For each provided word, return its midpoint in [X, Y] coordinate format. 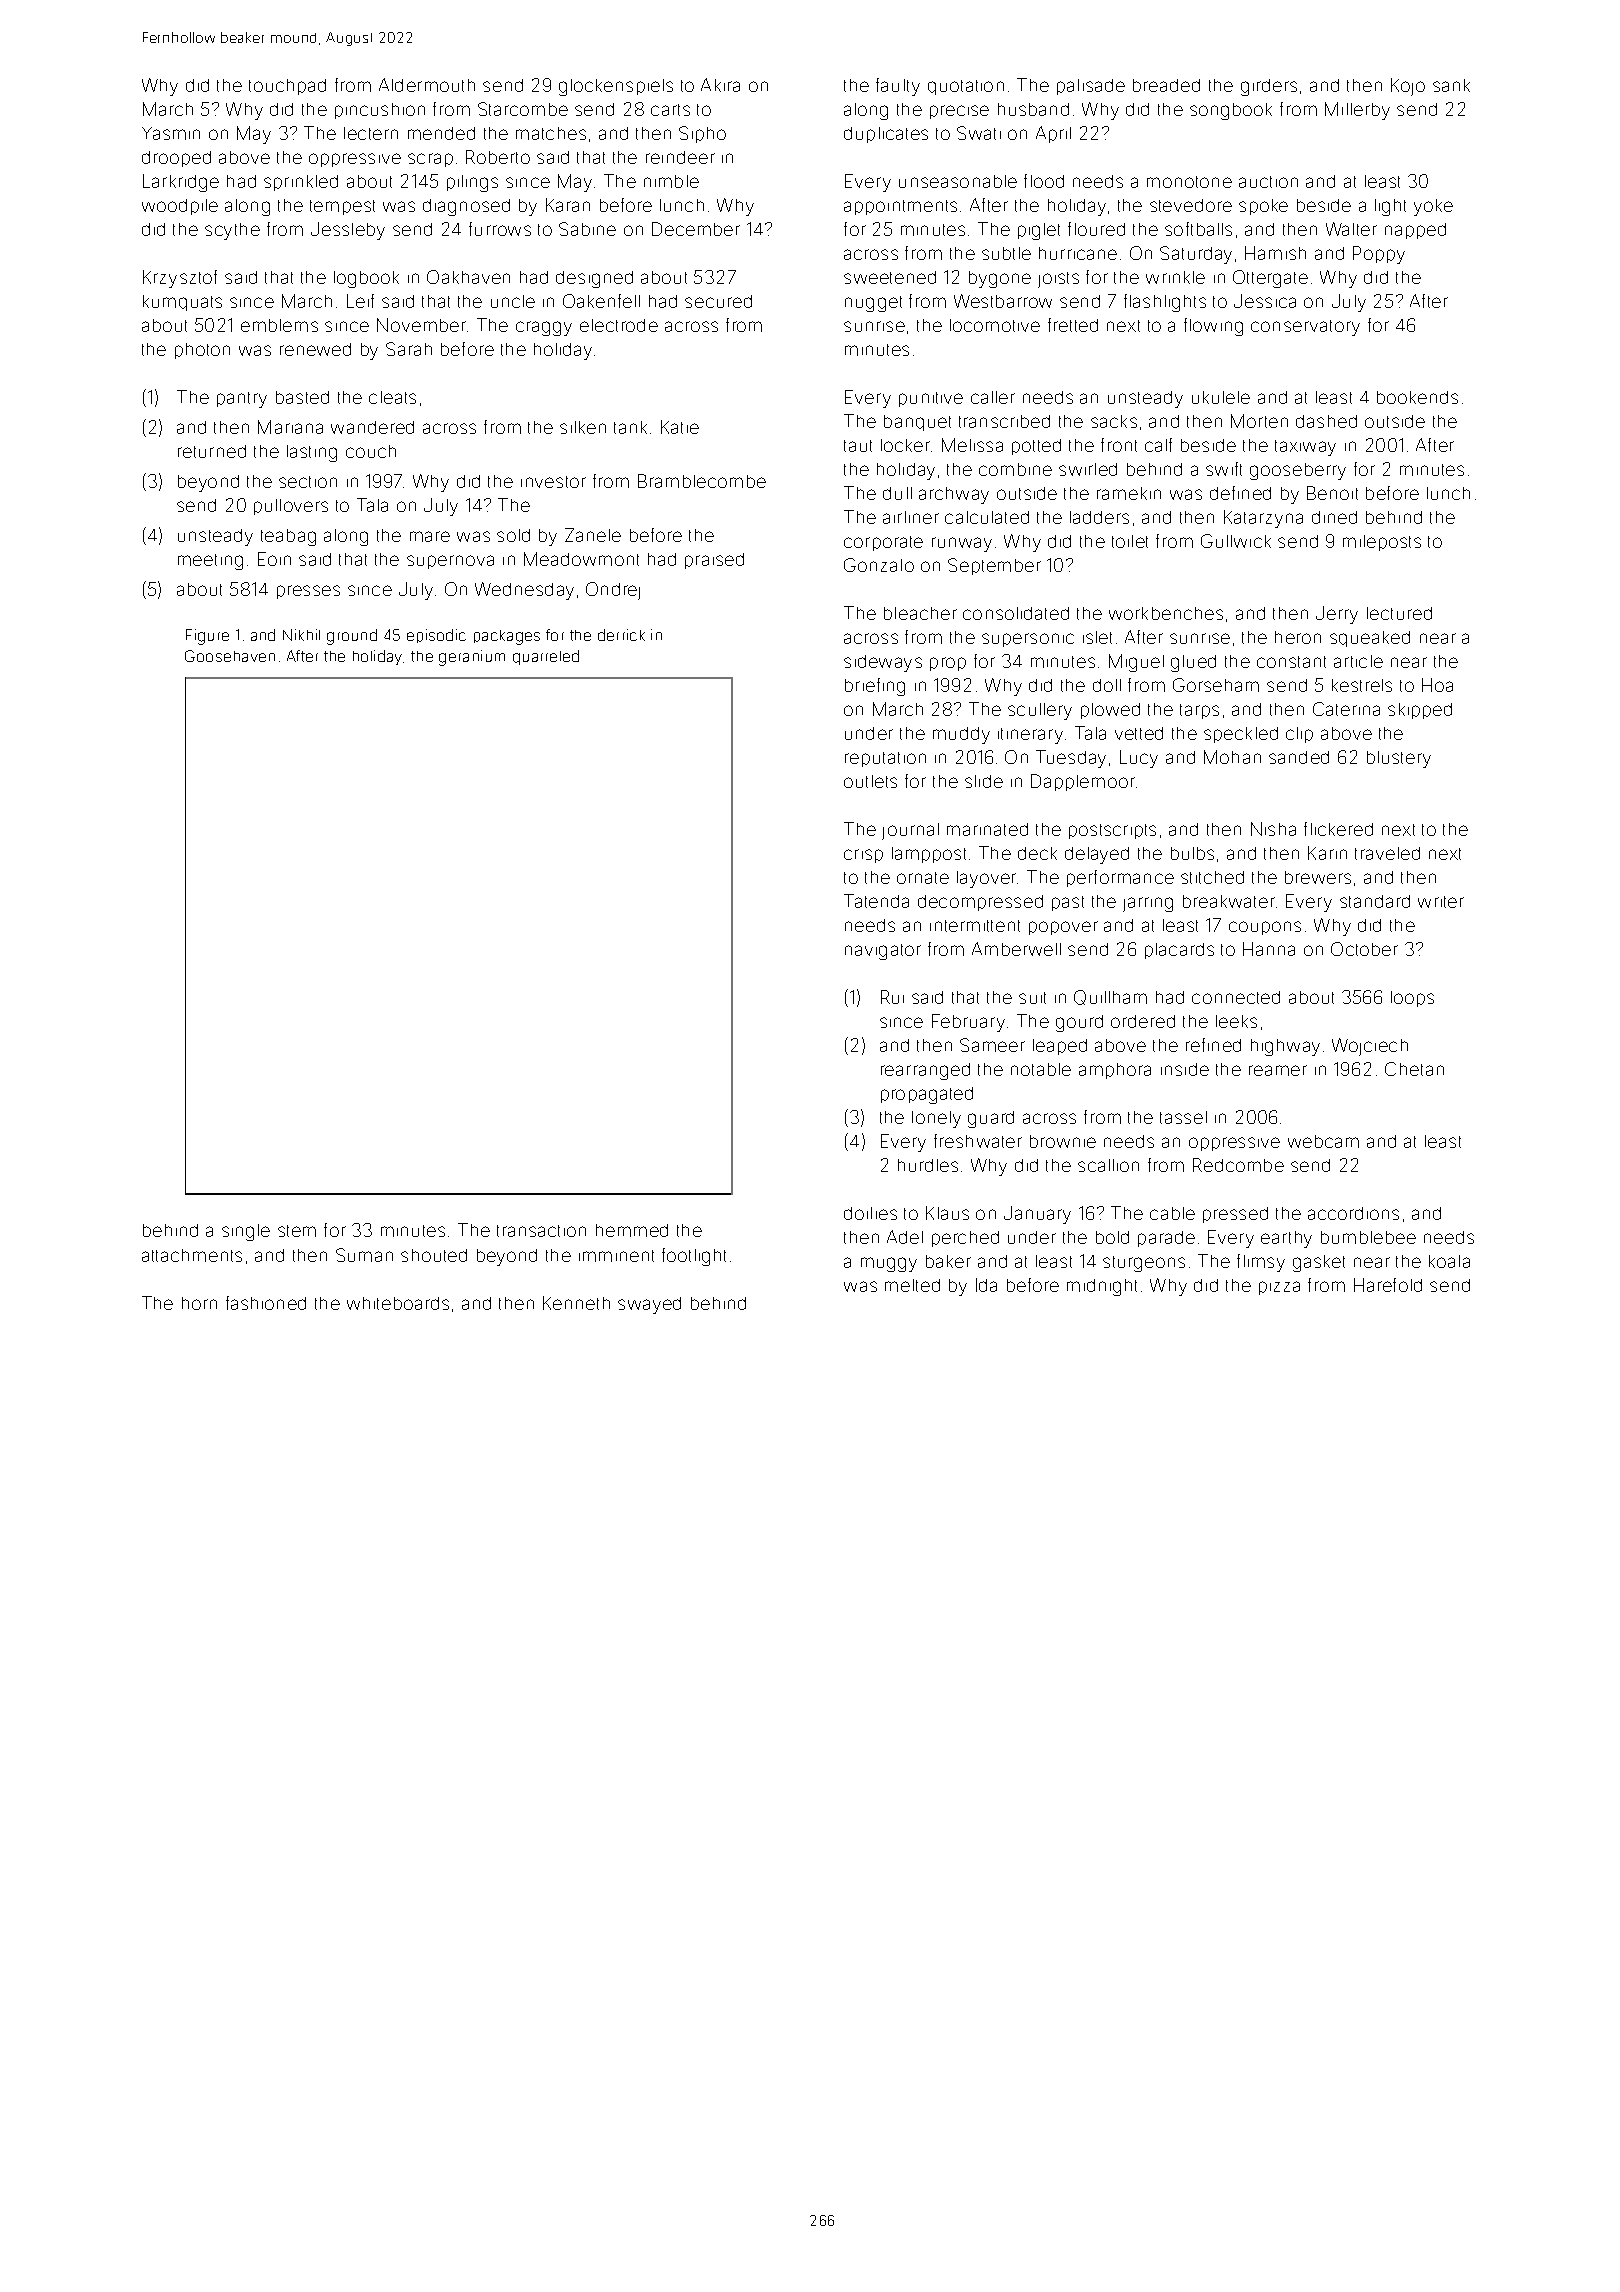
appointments [900, 207]
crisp [863, 856]
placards [1179, 951]
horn [199, 1303]
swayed [649, 1305]
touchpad [287, 87]
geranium [472, 658]
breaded [1166, 85]
